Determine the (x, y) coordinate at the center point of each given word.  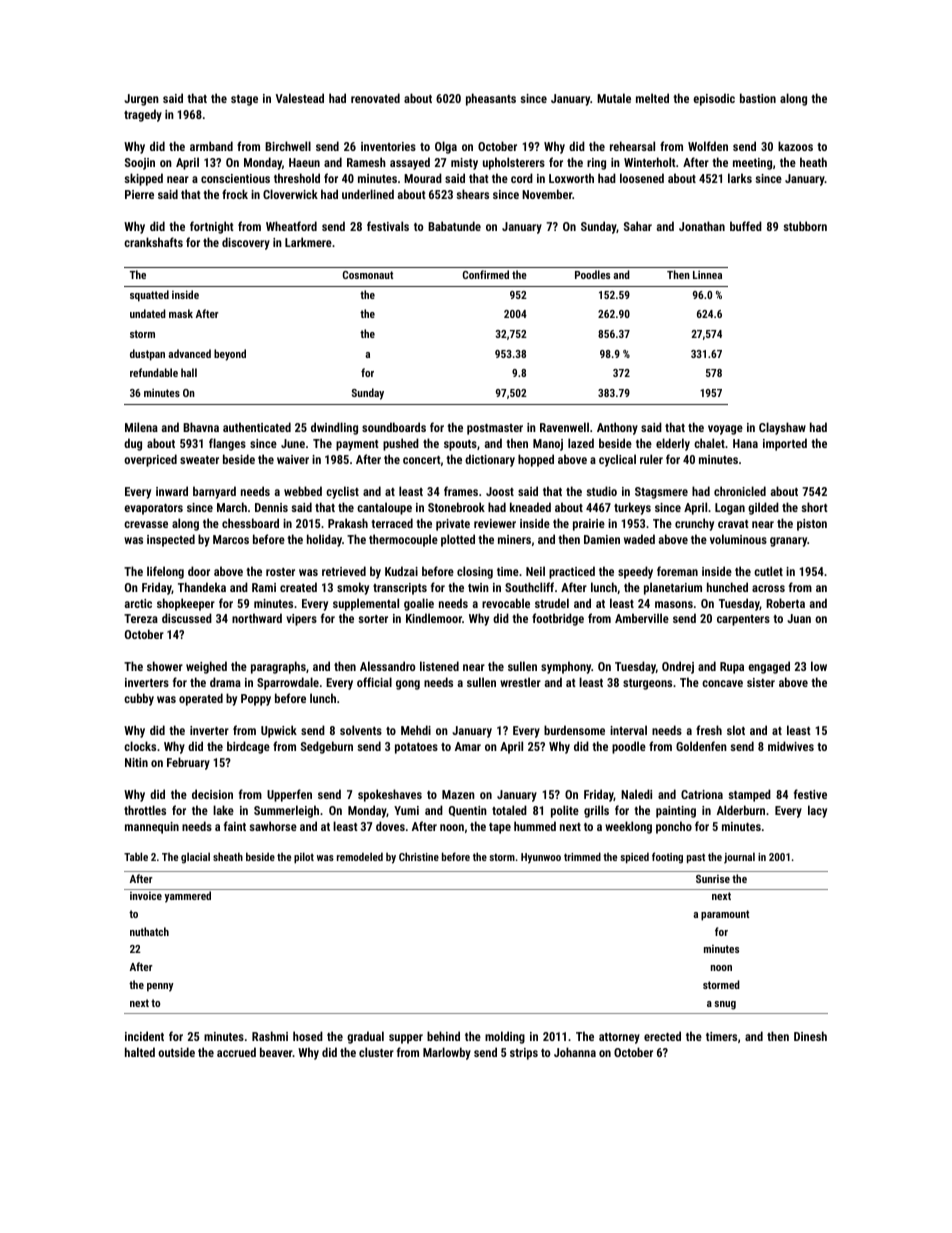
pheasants (491, 99)
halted (140, 1052)
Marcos (231, 539)
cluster (376, 1052)
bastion (758, 98)
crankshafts (153, 242)
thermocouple (403, 540)
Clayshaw (782, 428)
